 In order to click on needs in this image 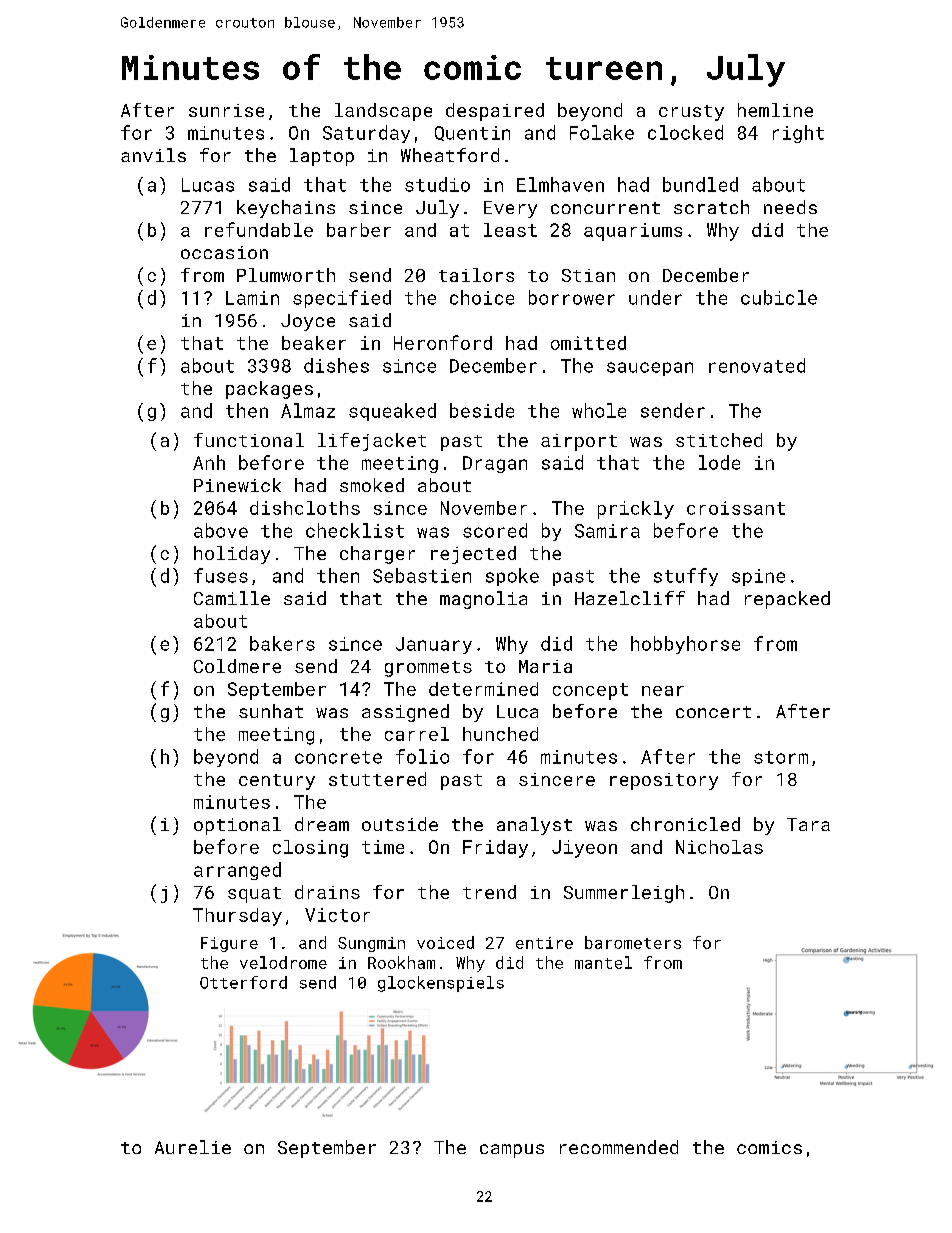, I will do `click(790, 207)`.
